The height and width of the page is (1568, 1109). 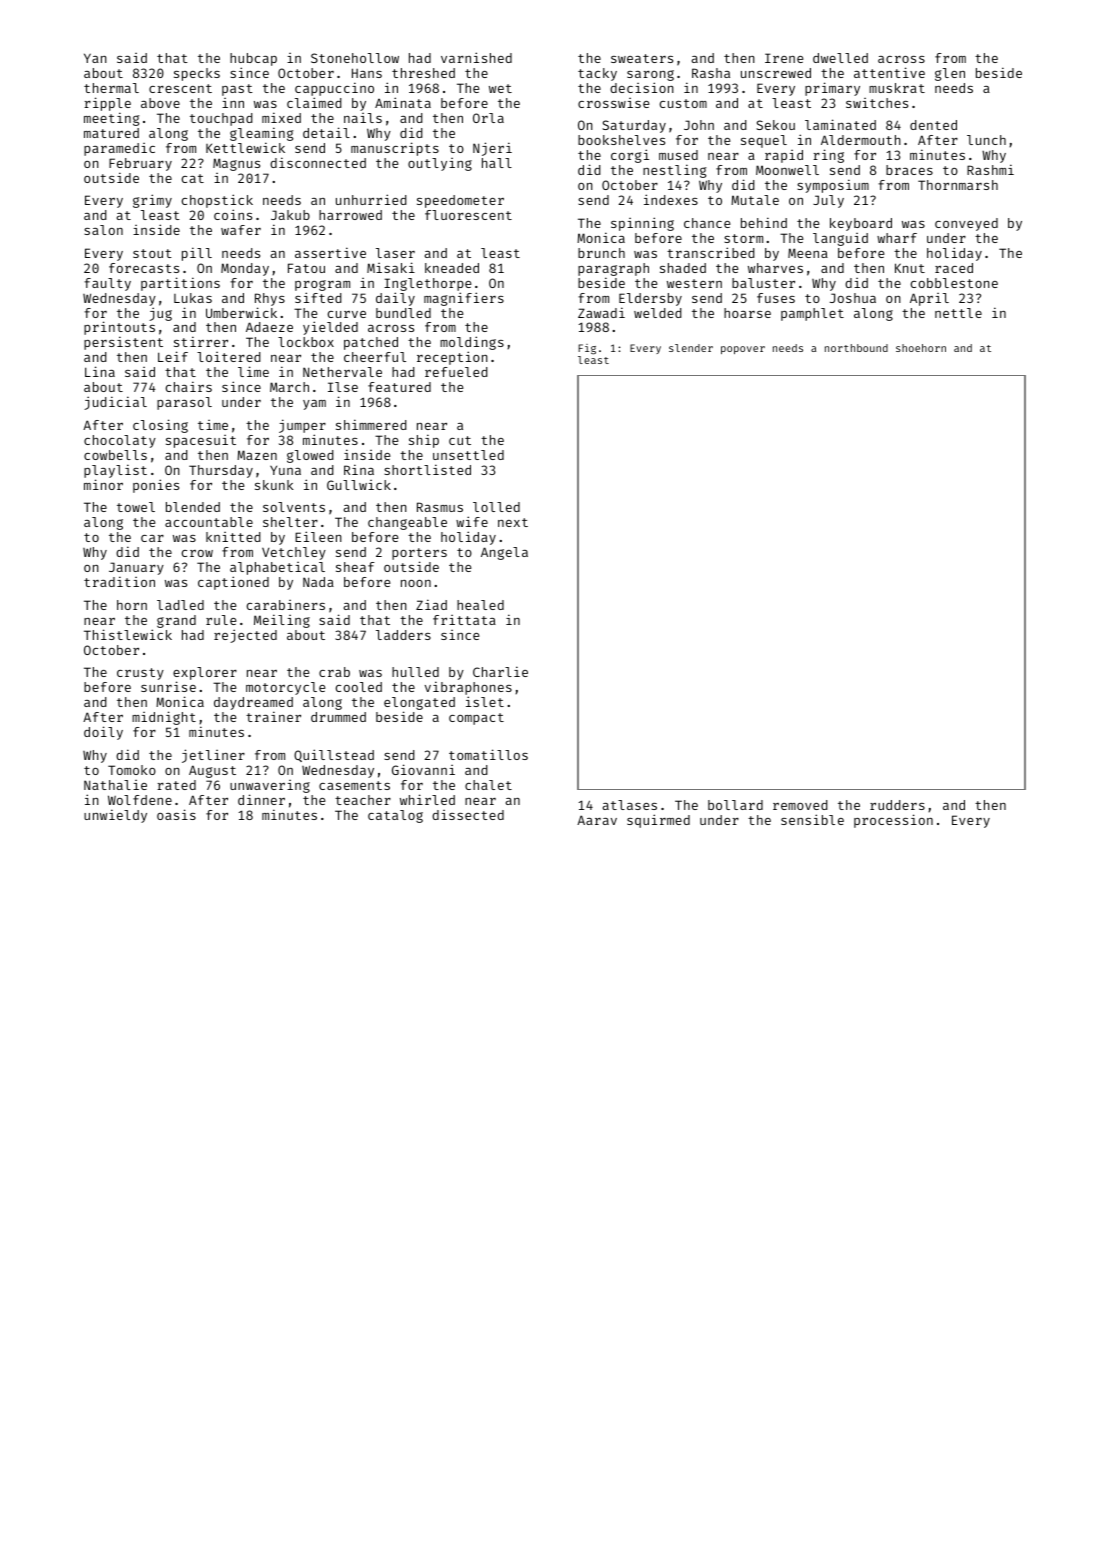 I want to click on sweaters, so click(x=642, y=58).
